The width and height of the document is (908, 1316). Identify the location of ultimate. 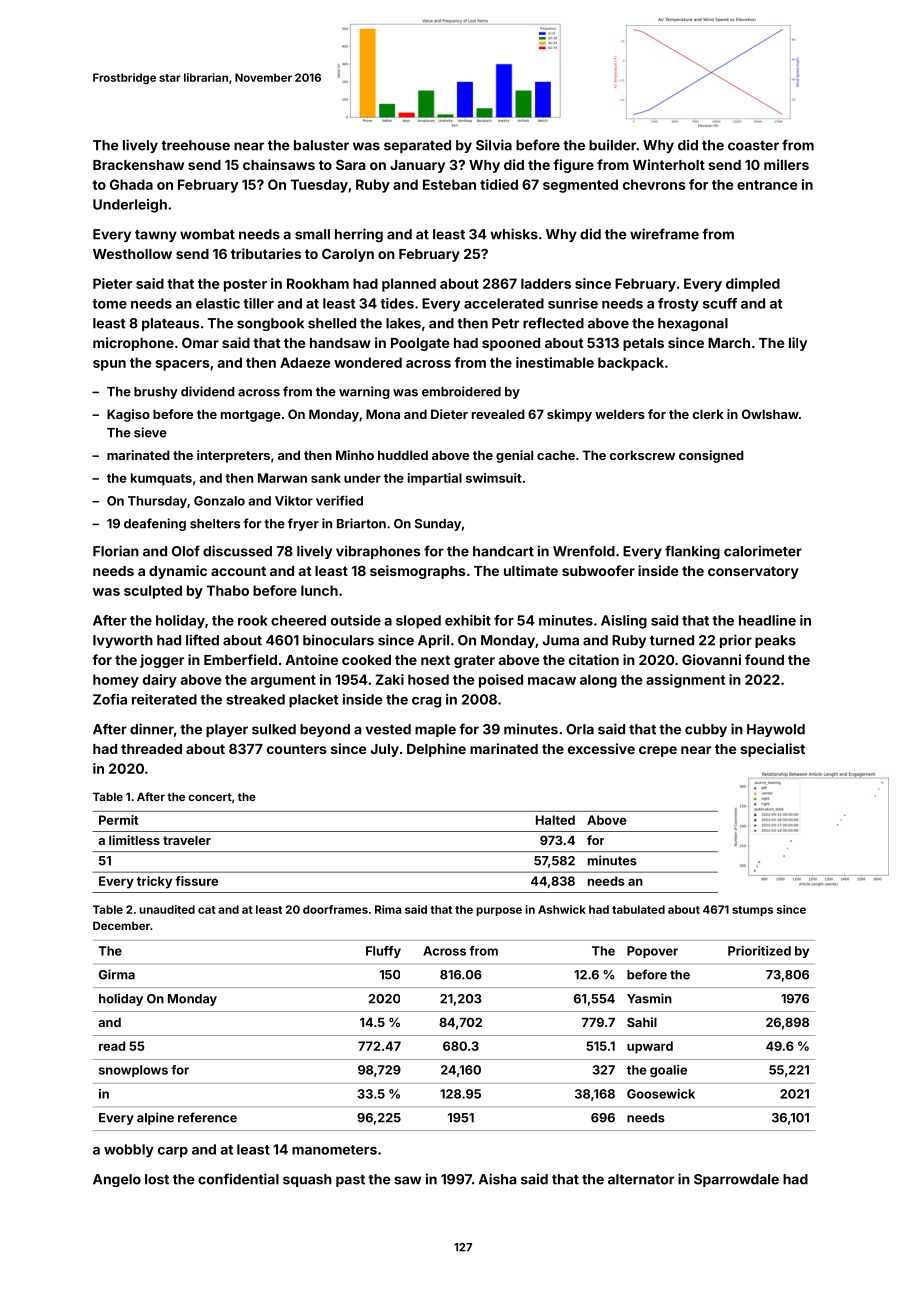
(531, 570).
